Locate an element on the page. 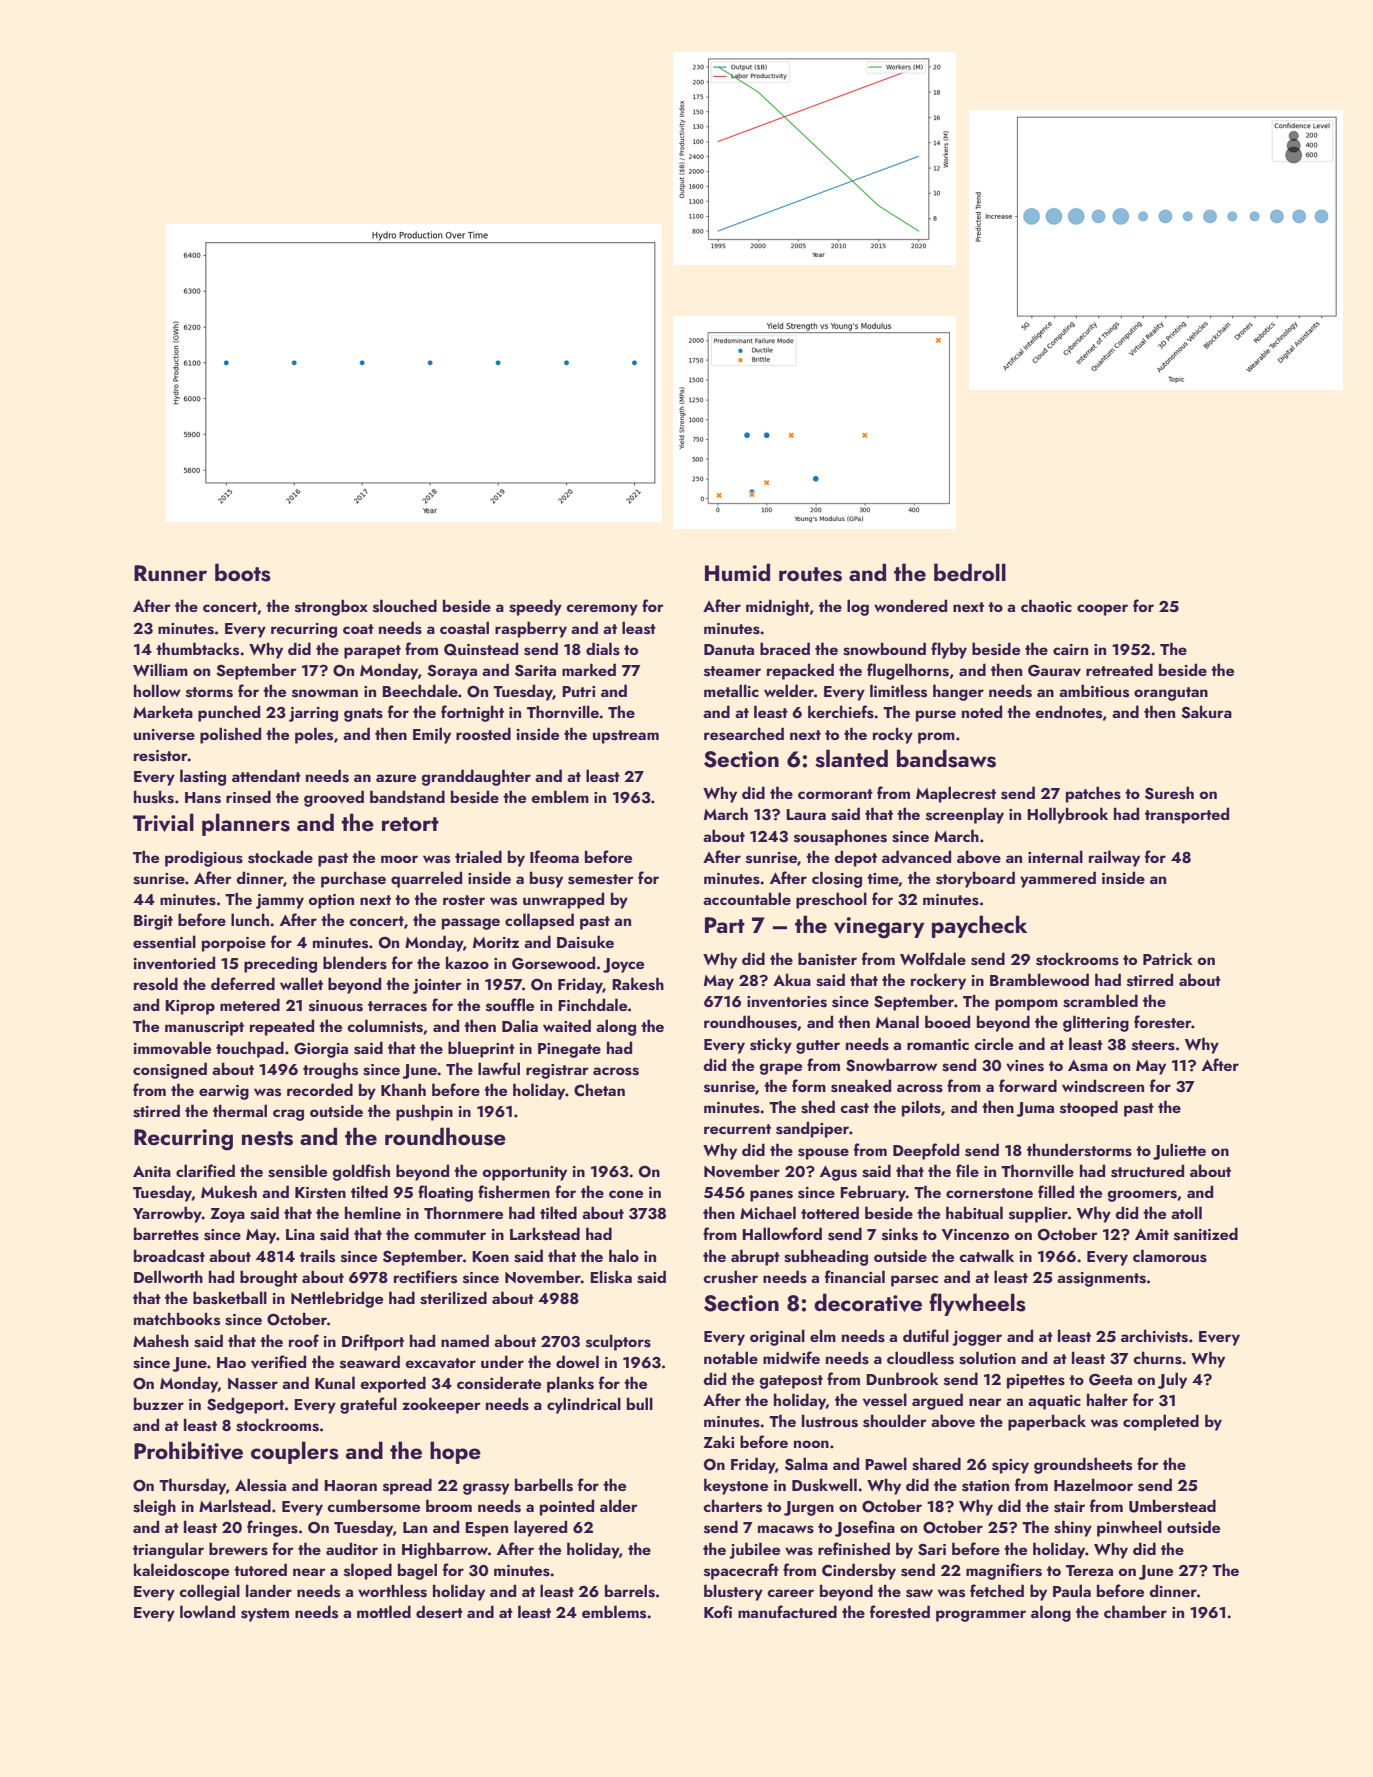 This page has width=1373, height=1777. upstream is located at coordinates (626, 737).
